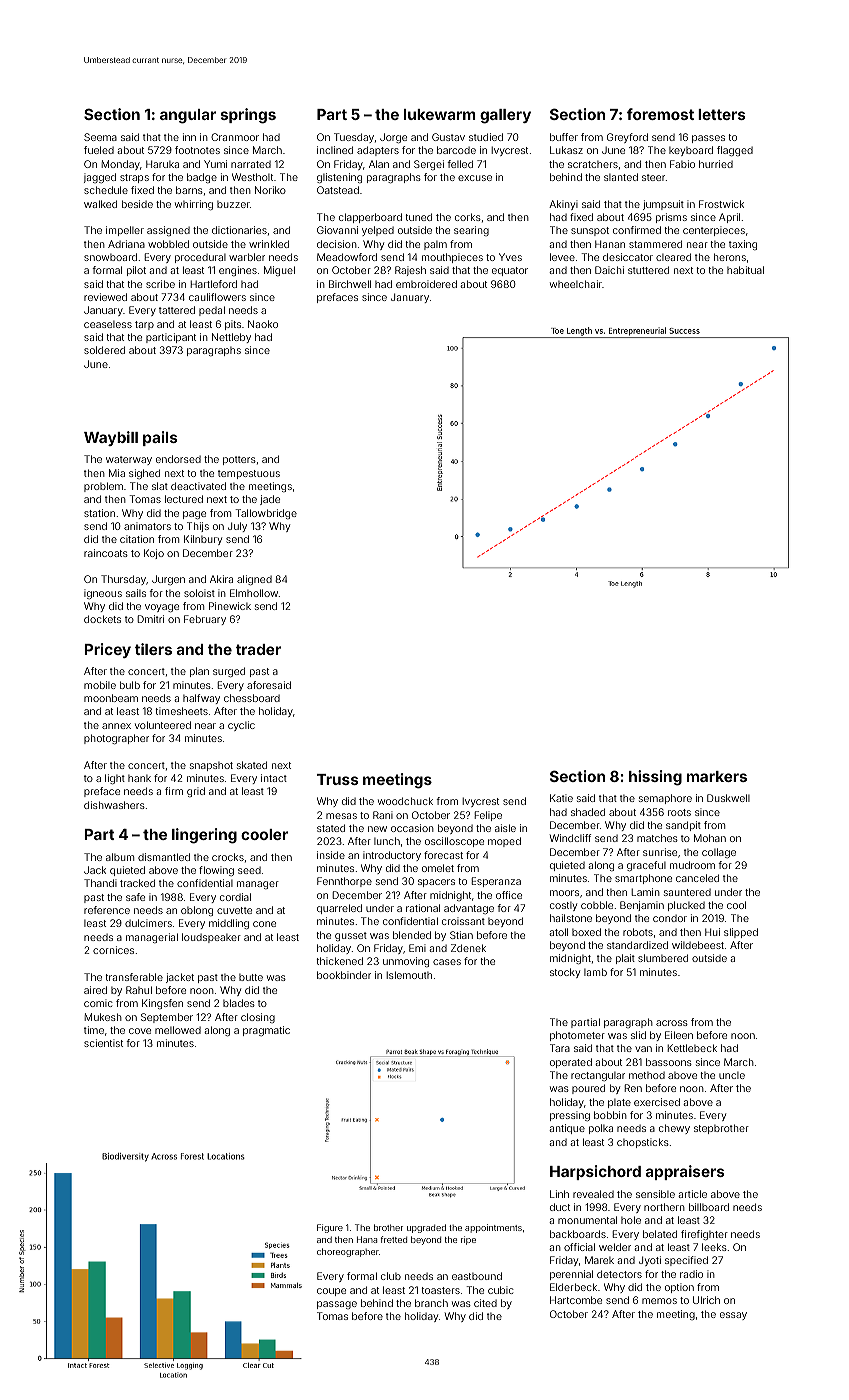 This screenshot has width=849, height=1400. I want to click on trader, so click(258, 649).
